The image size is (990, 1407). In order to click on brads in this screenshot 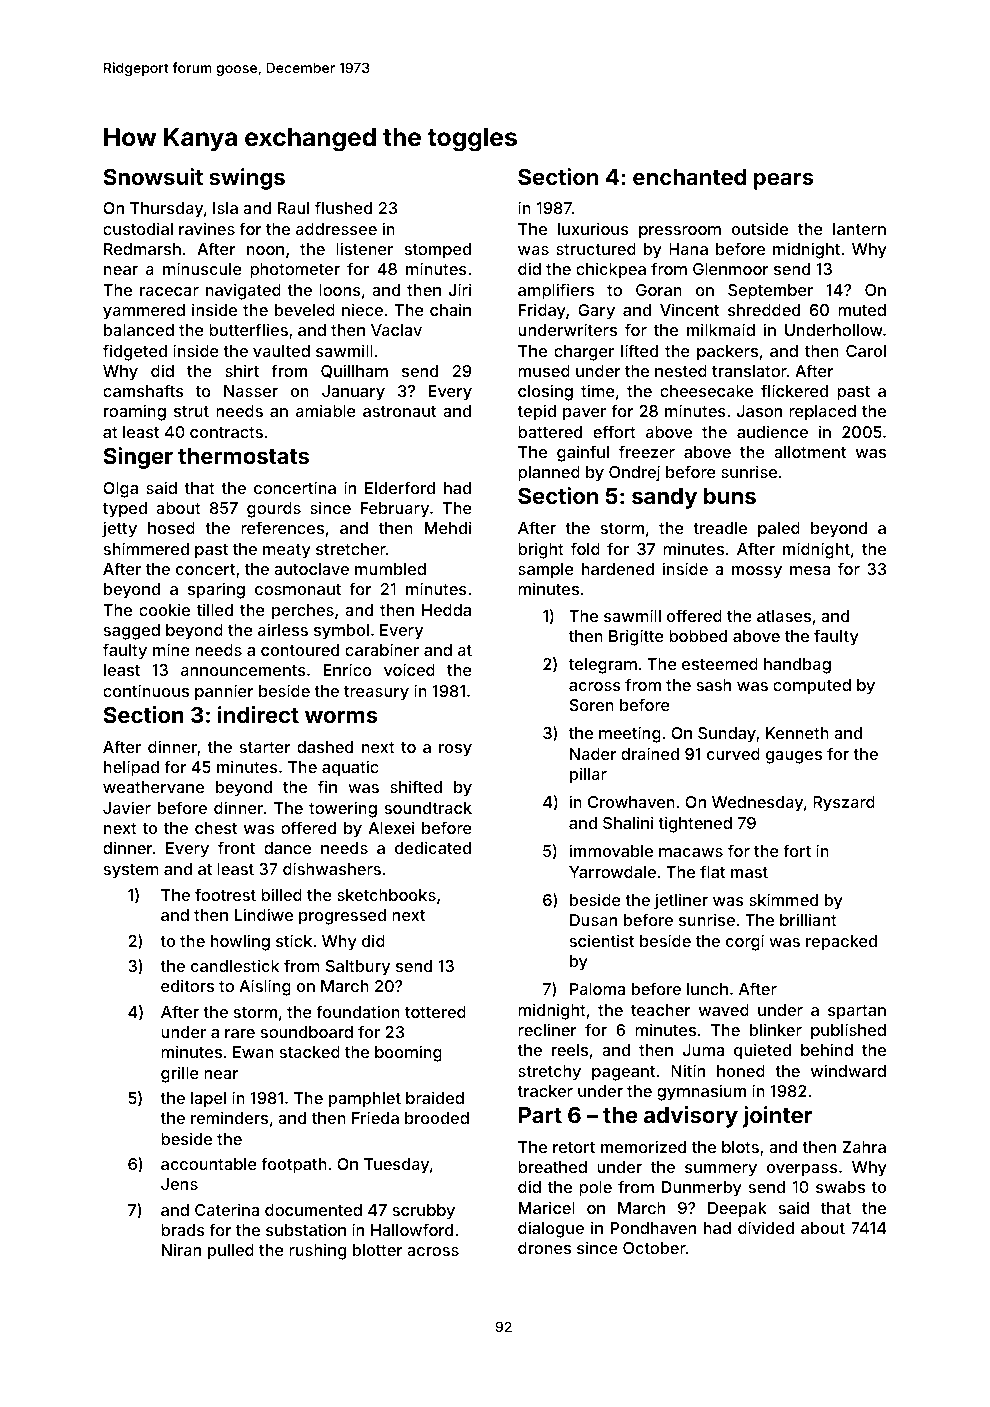, I will do `click(183, 1230)`.
